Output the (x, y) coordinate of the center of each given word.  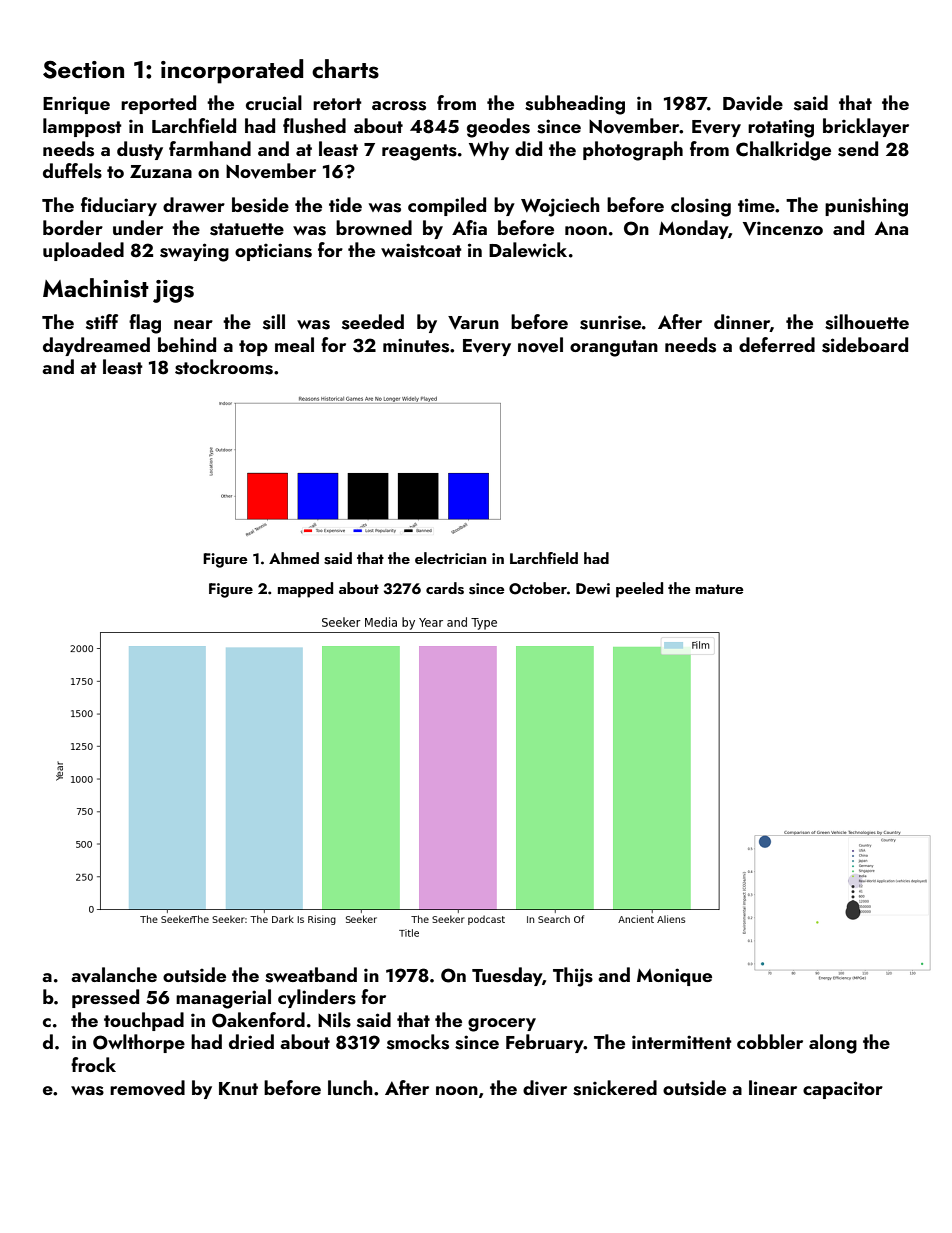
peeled (639, 590)
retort (337, 104)
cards (445, 588)
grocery (502, 1025)
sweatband (311, 975)
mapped (305, 590)
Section (83, 69)
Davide (753, 103)
